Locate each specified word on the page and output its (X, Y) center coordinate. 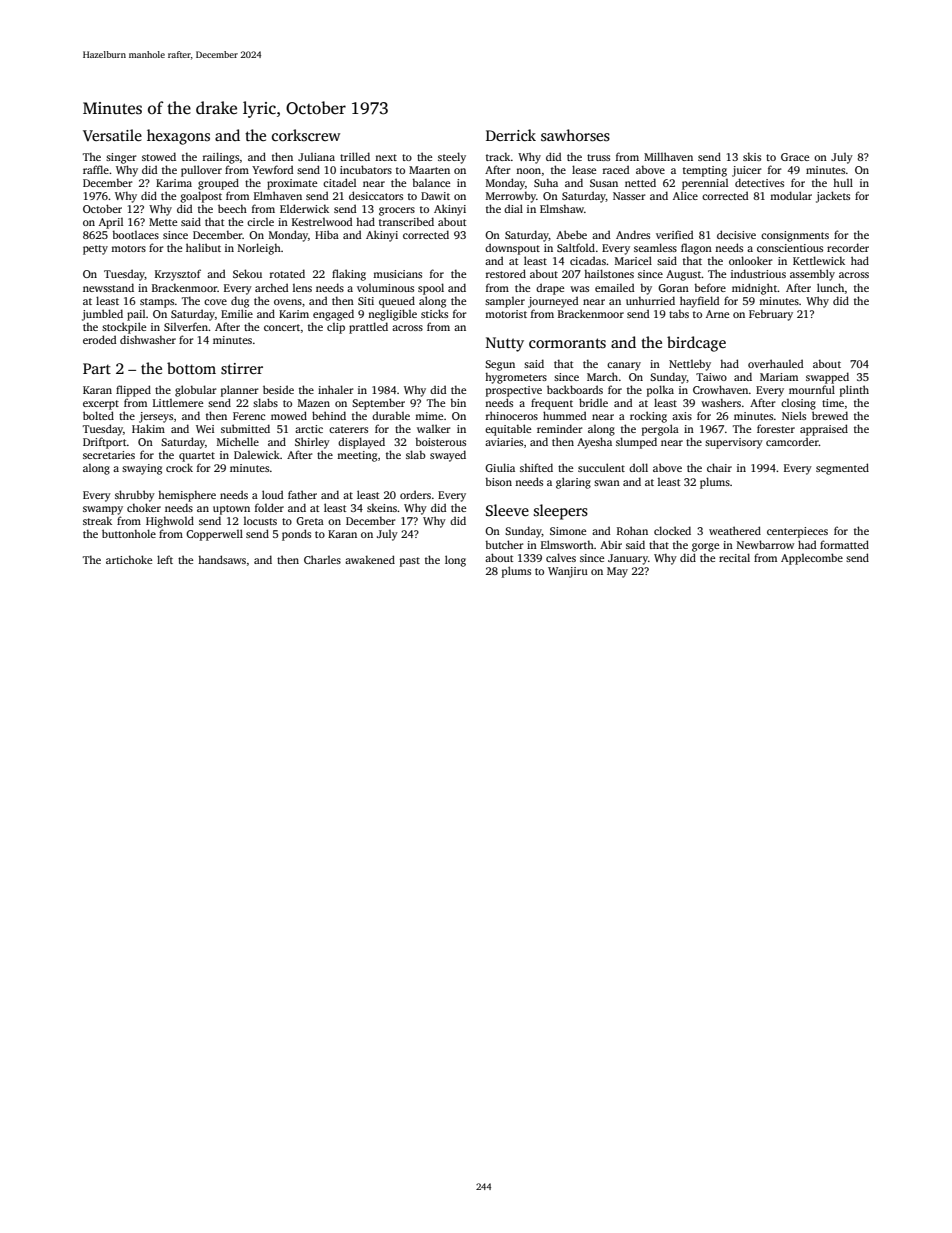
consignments (795, 236)
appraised (824, 430)
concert (282, 327)
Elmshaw (562, 208)
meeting (357, 456)
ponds (296, 535)
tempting (705, 171)
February (771, 315)
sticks (434, 313)
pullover (201, 171)
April (111, 223)
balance (431, 182)
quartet (197, 457)
